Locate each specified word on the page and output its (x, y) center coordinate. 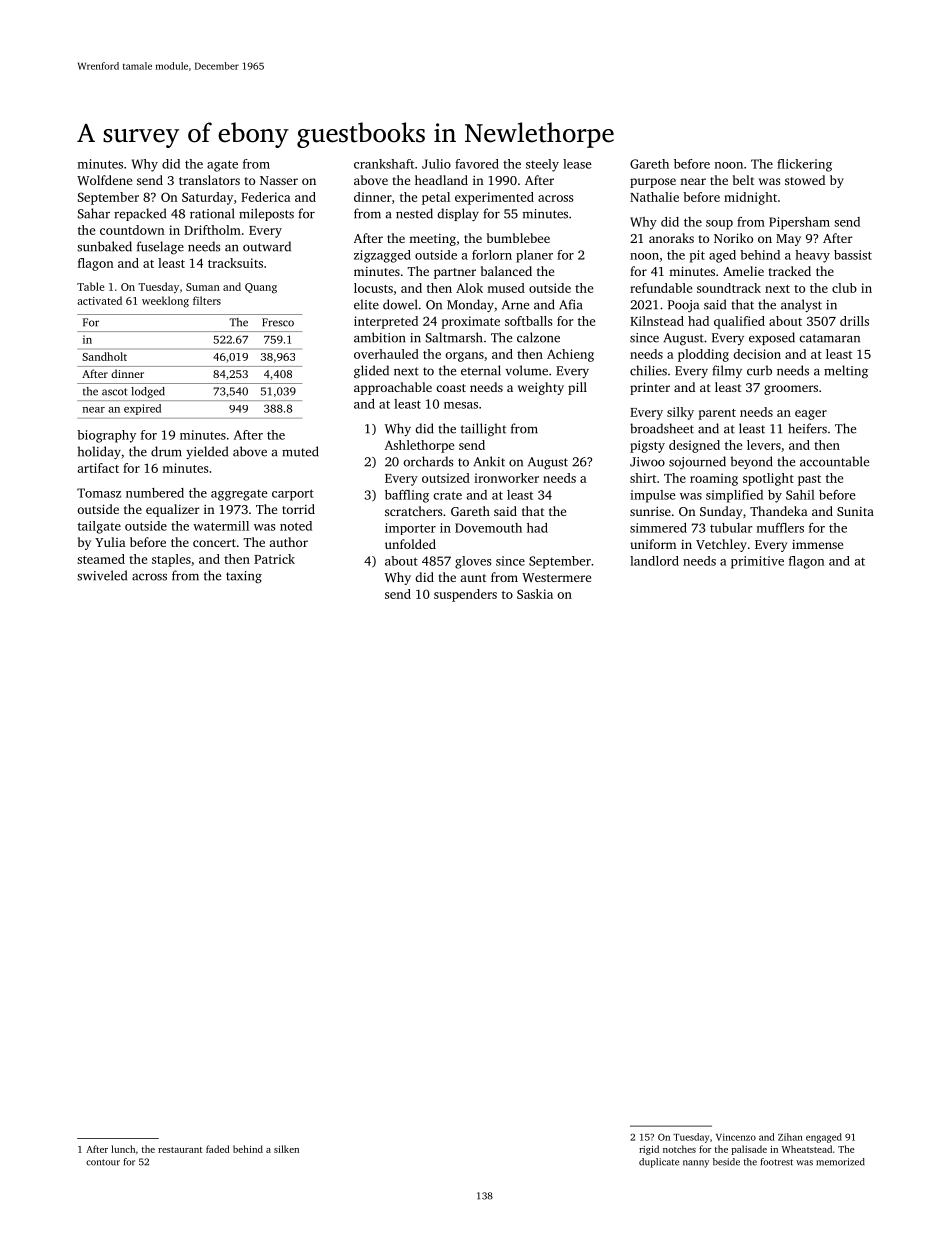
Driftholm (212, 230)
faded (218, 1149)
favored (477, 164)
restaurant (180, 1150)
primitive (757, 562)
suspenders (465, 595)
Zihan (790, 1137)
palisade (749, 1150)
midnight (750, 198)
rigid (649, 1150)
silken (286, 1149)
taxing (244, 577)
